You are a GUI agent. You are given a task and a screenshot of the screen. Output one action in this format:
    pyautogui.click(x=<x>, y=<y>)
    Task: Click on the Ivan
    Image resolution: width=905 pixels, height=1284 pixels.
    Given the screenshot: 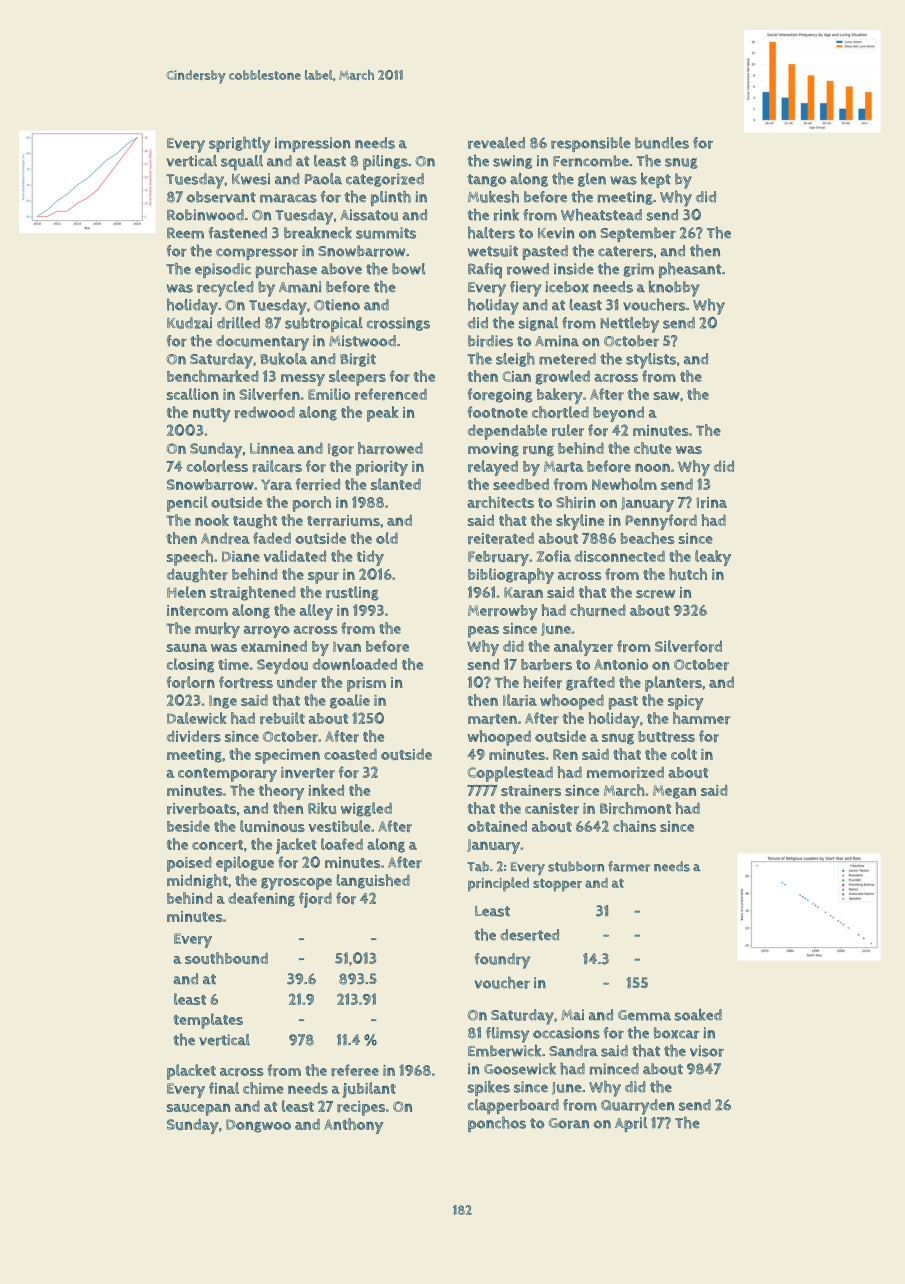 What is the action you would take?
    pyautogui.click(x=347, y=646)
